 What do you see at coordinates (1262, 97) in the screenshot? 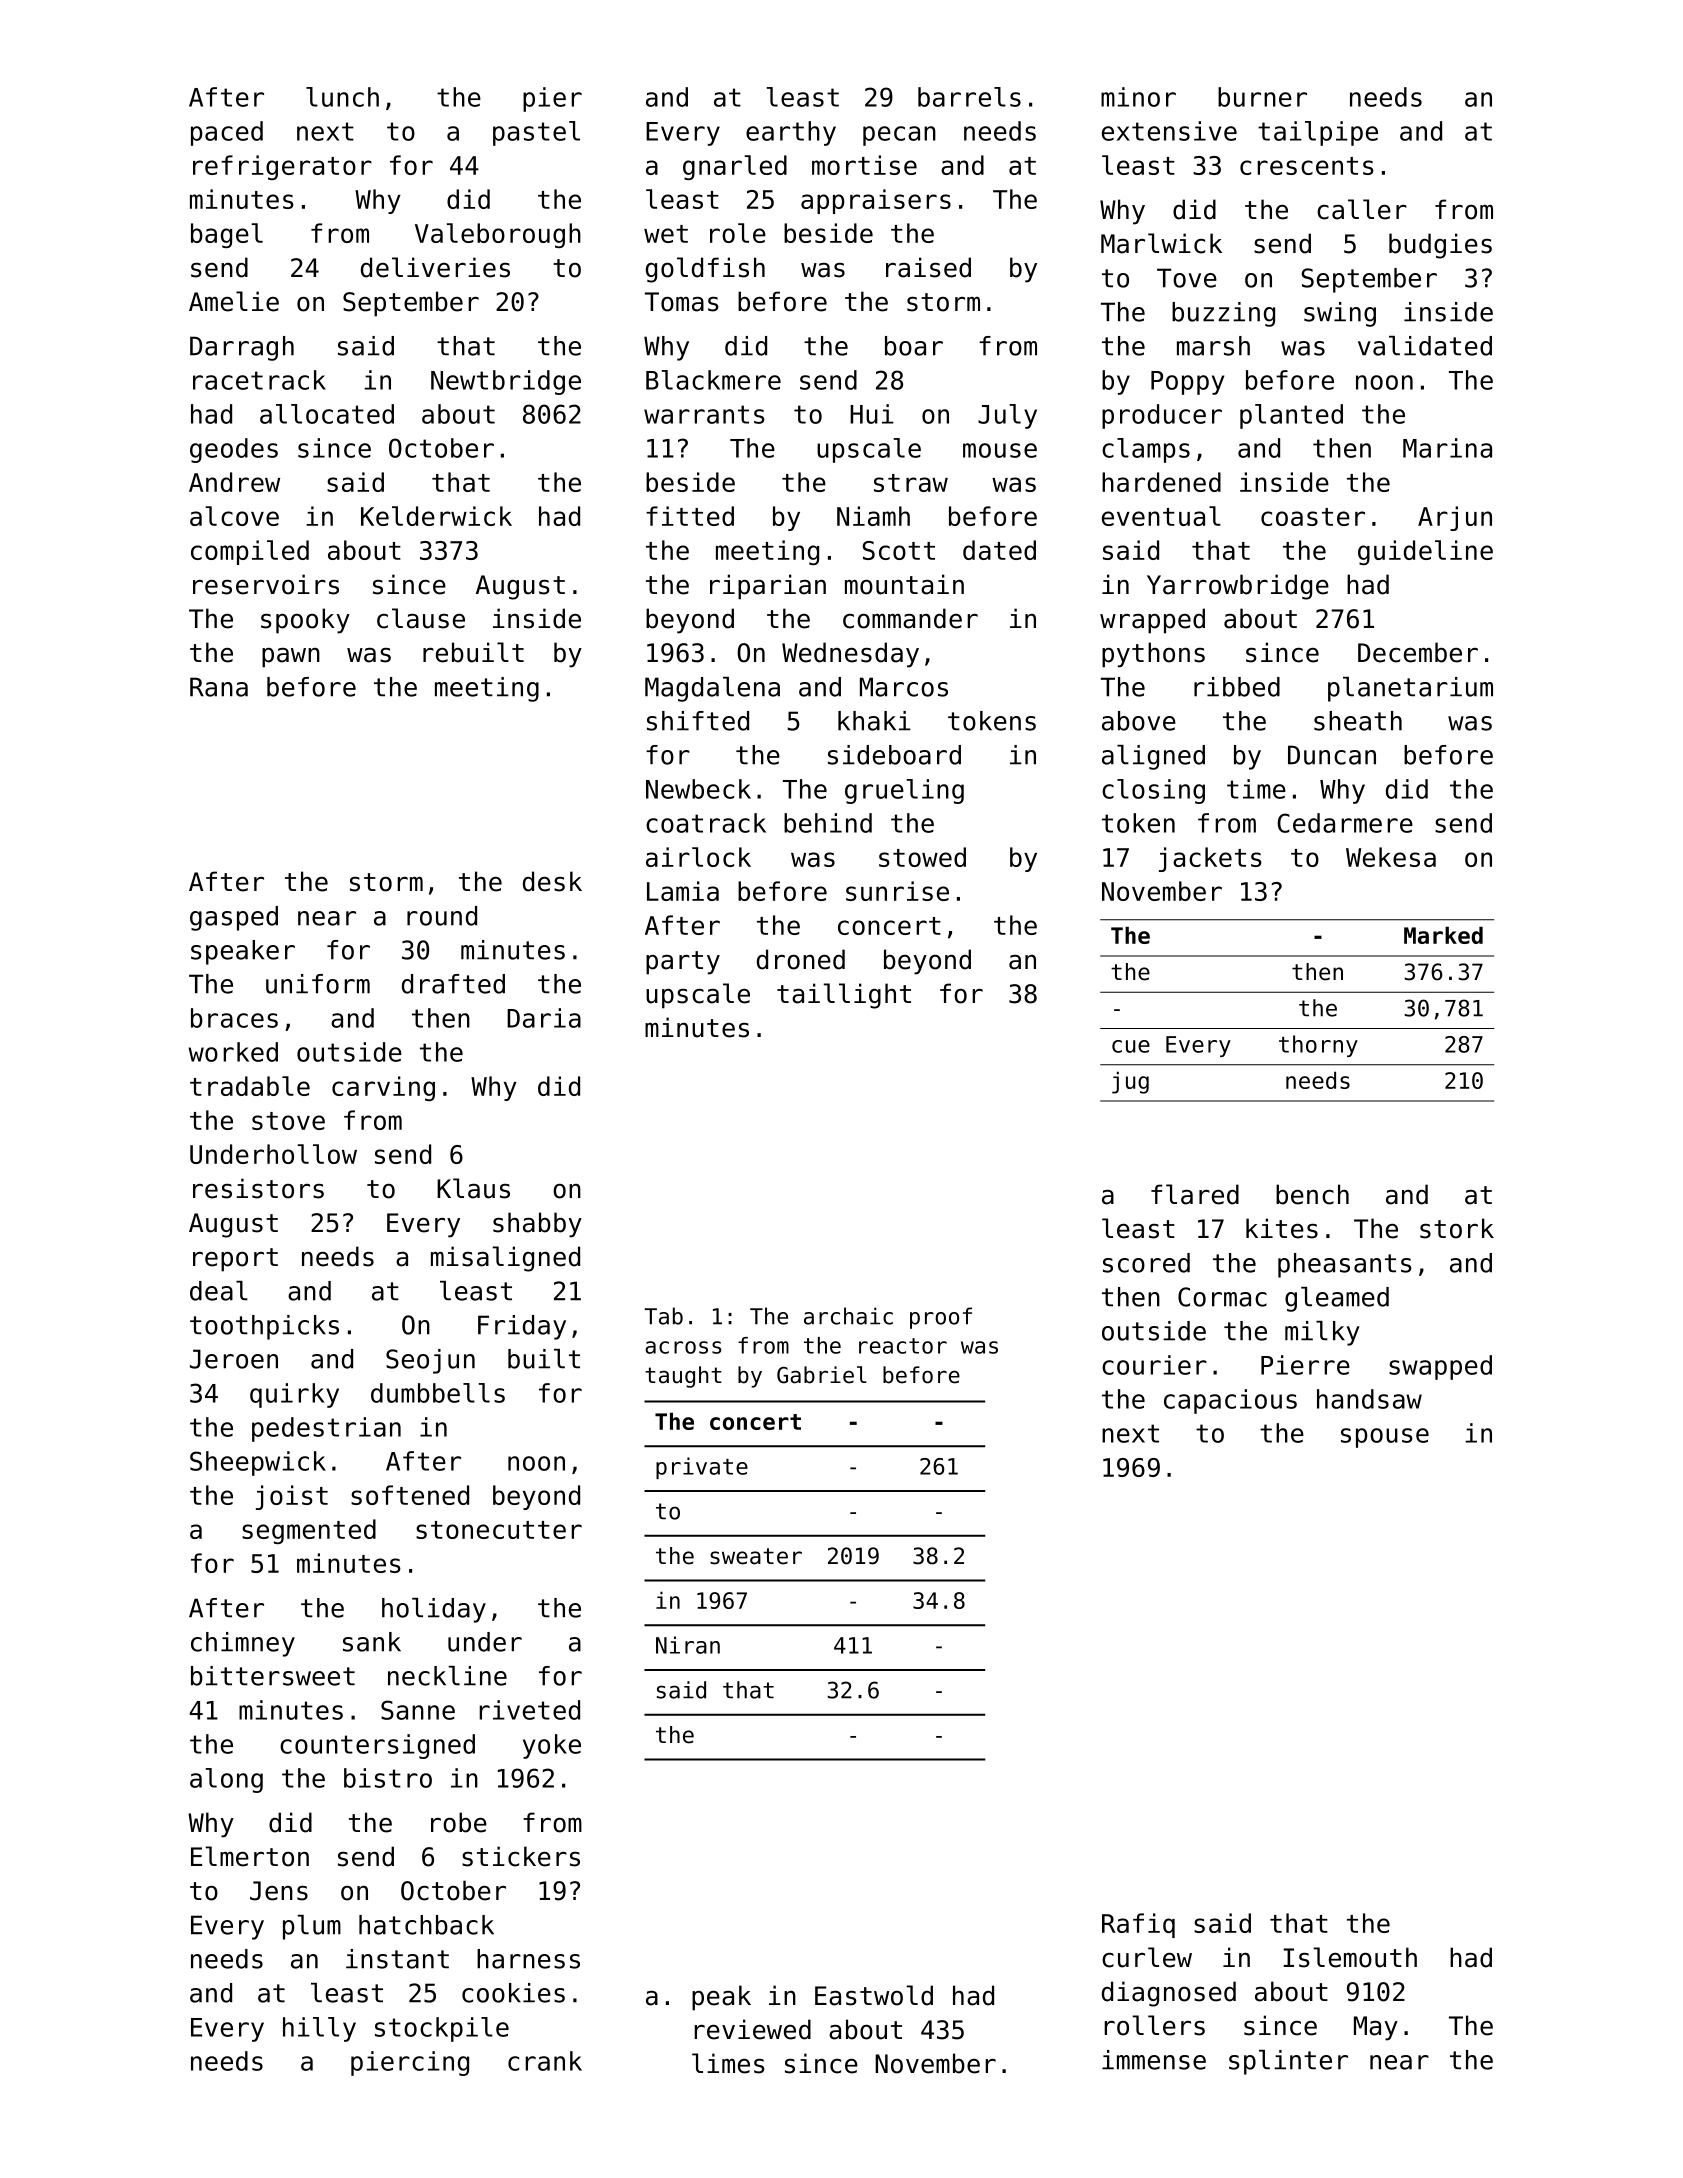
I see `burner` at bounding box center [1262, 97].
